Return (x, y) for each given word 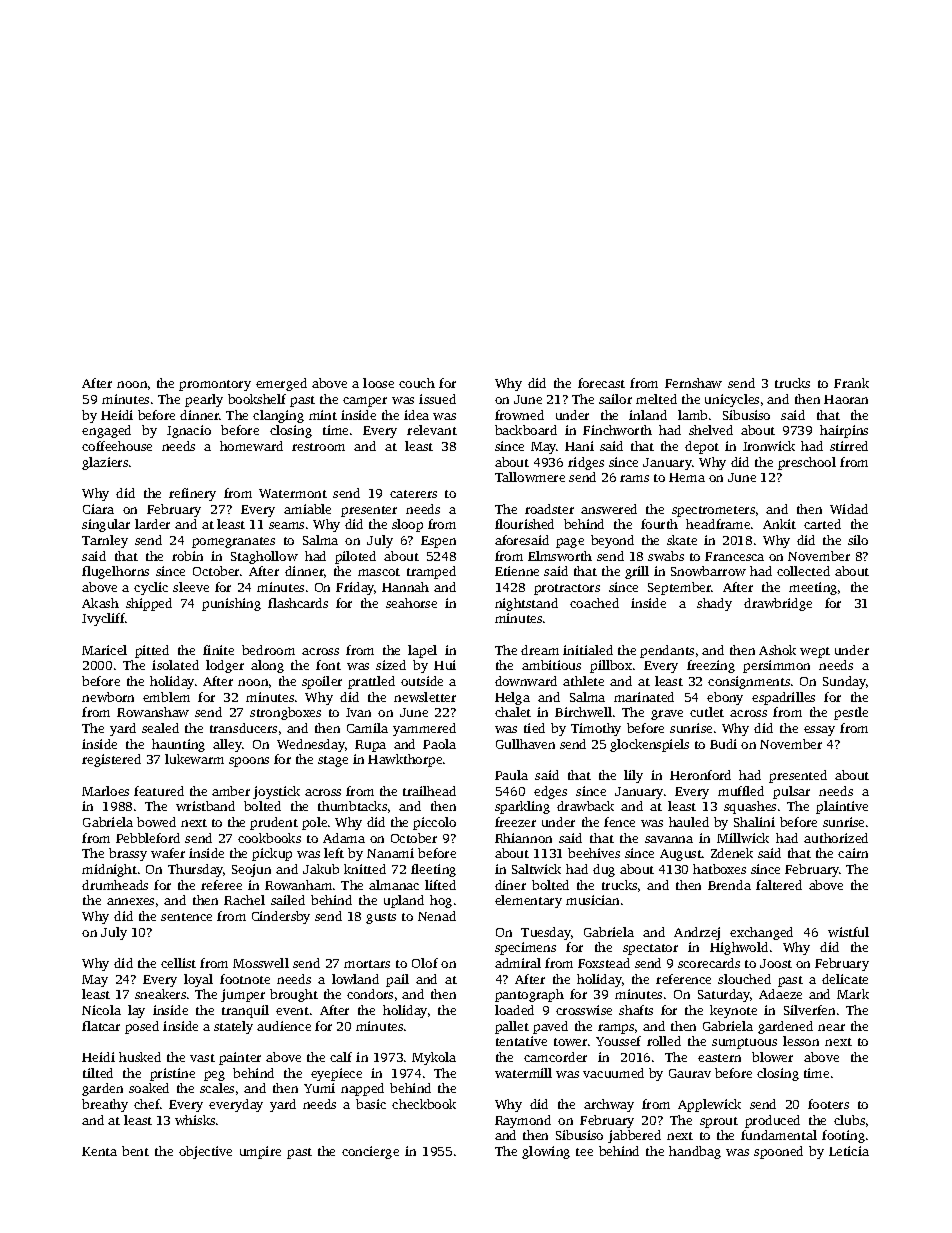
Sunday (844, 682)
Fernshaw (693, 383)
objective (205, 1152)
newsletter (425, 697)
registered (111, 760)
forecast (601, 383)
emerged (281, 384)
